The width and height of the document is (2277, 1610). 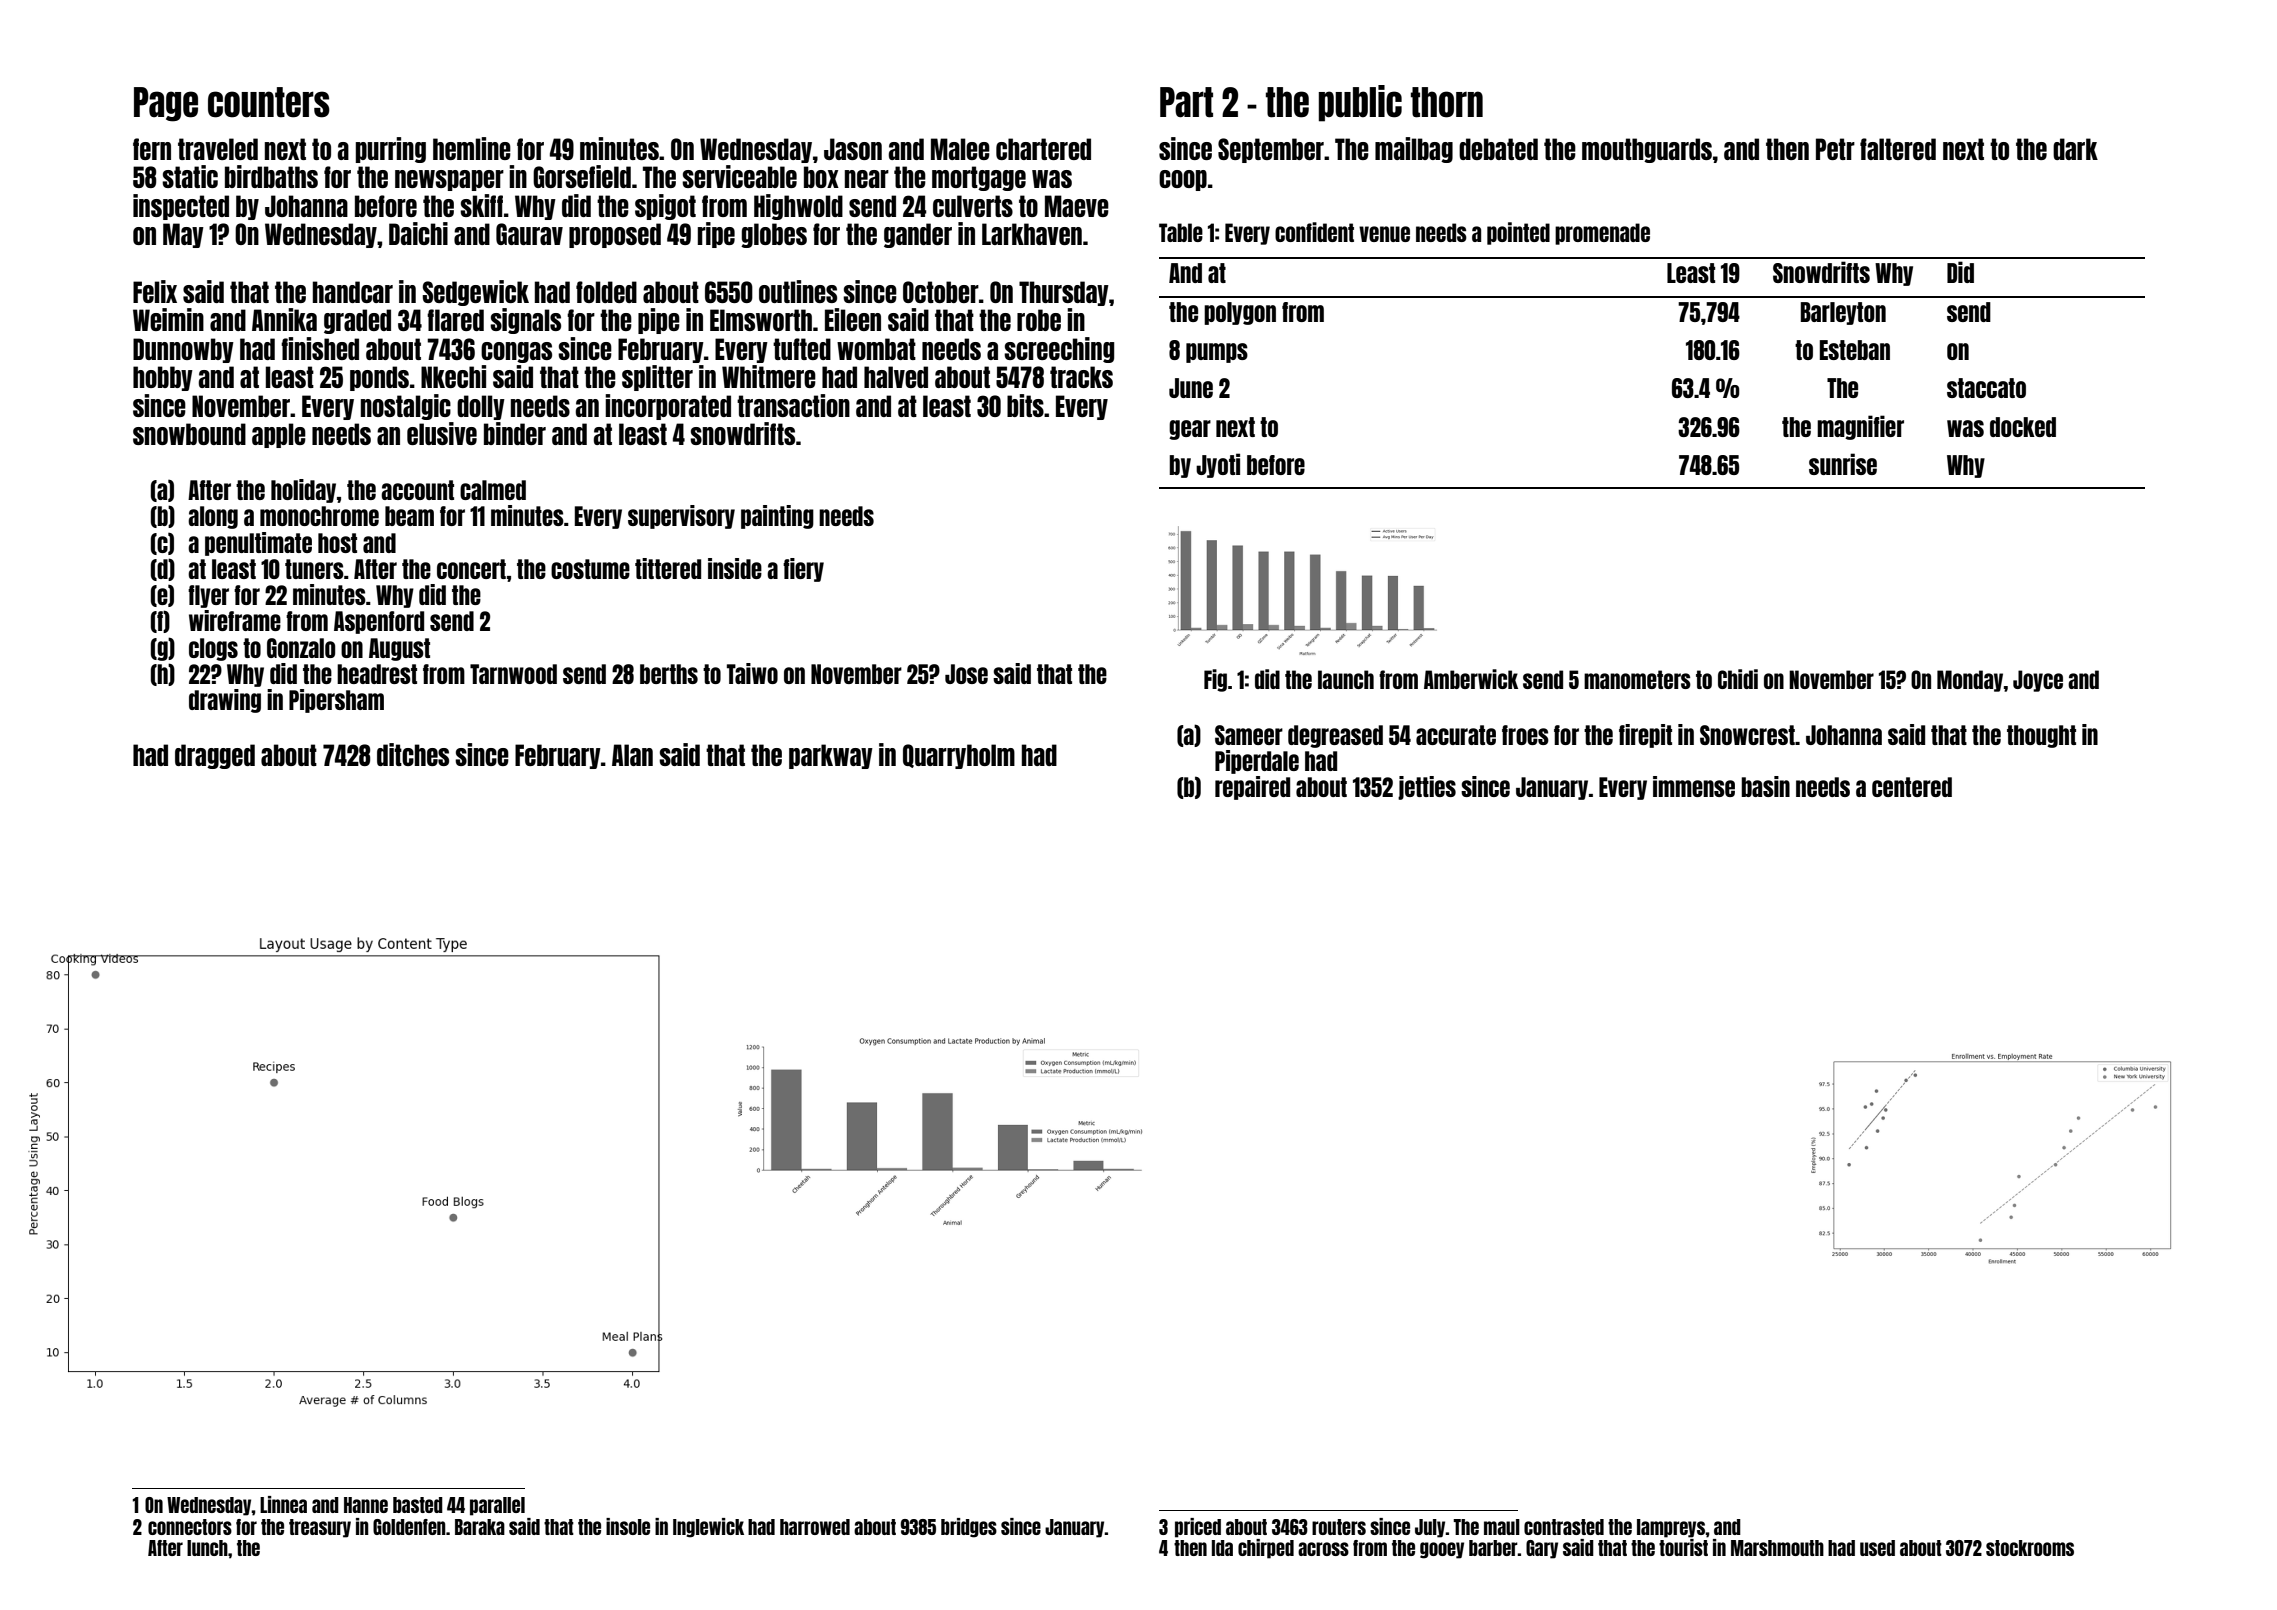 I want to click on venue, so click(x=1384, y=234).
